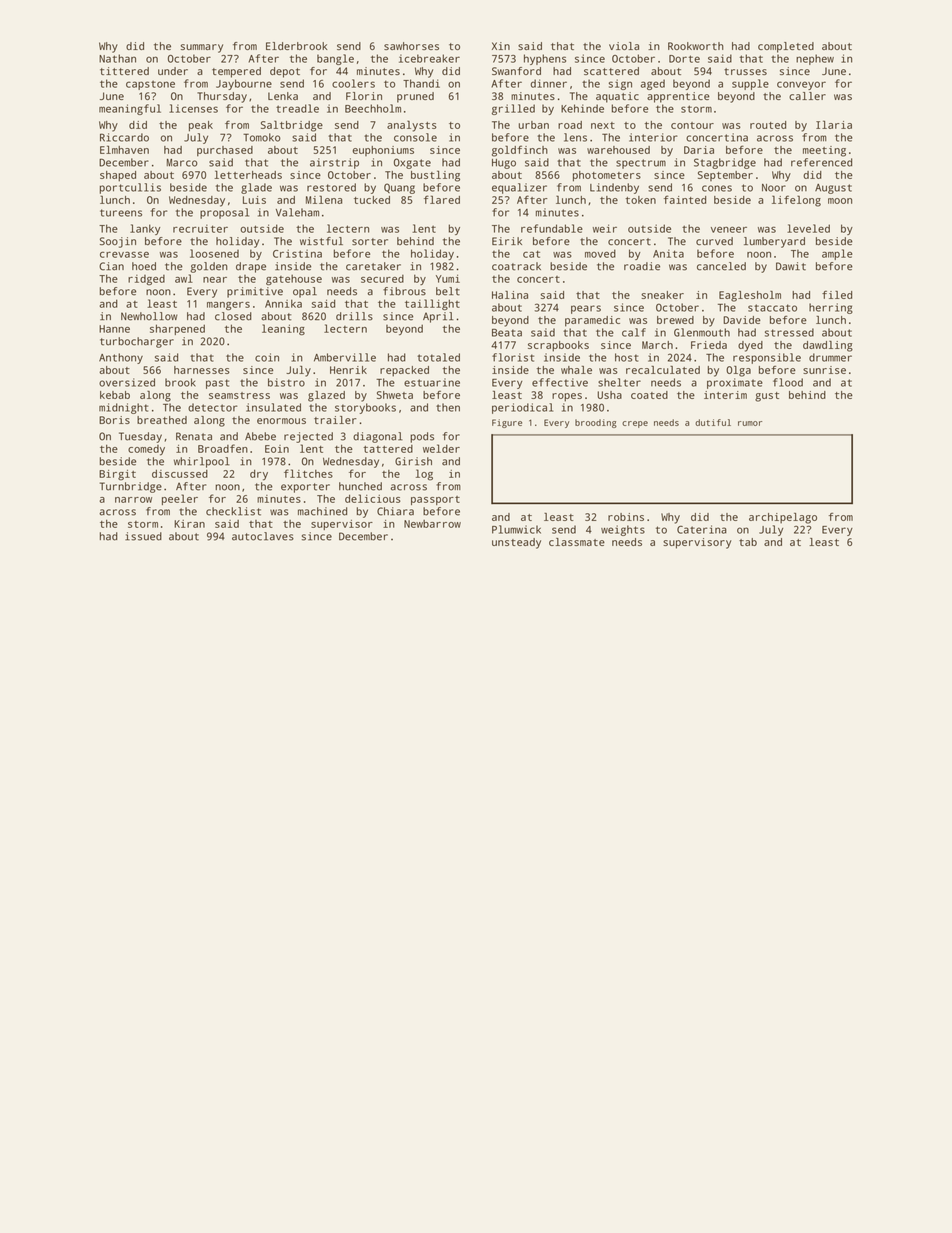 The image size is (952, 1233). I want to click on whirlpool, so click(202, 462).
